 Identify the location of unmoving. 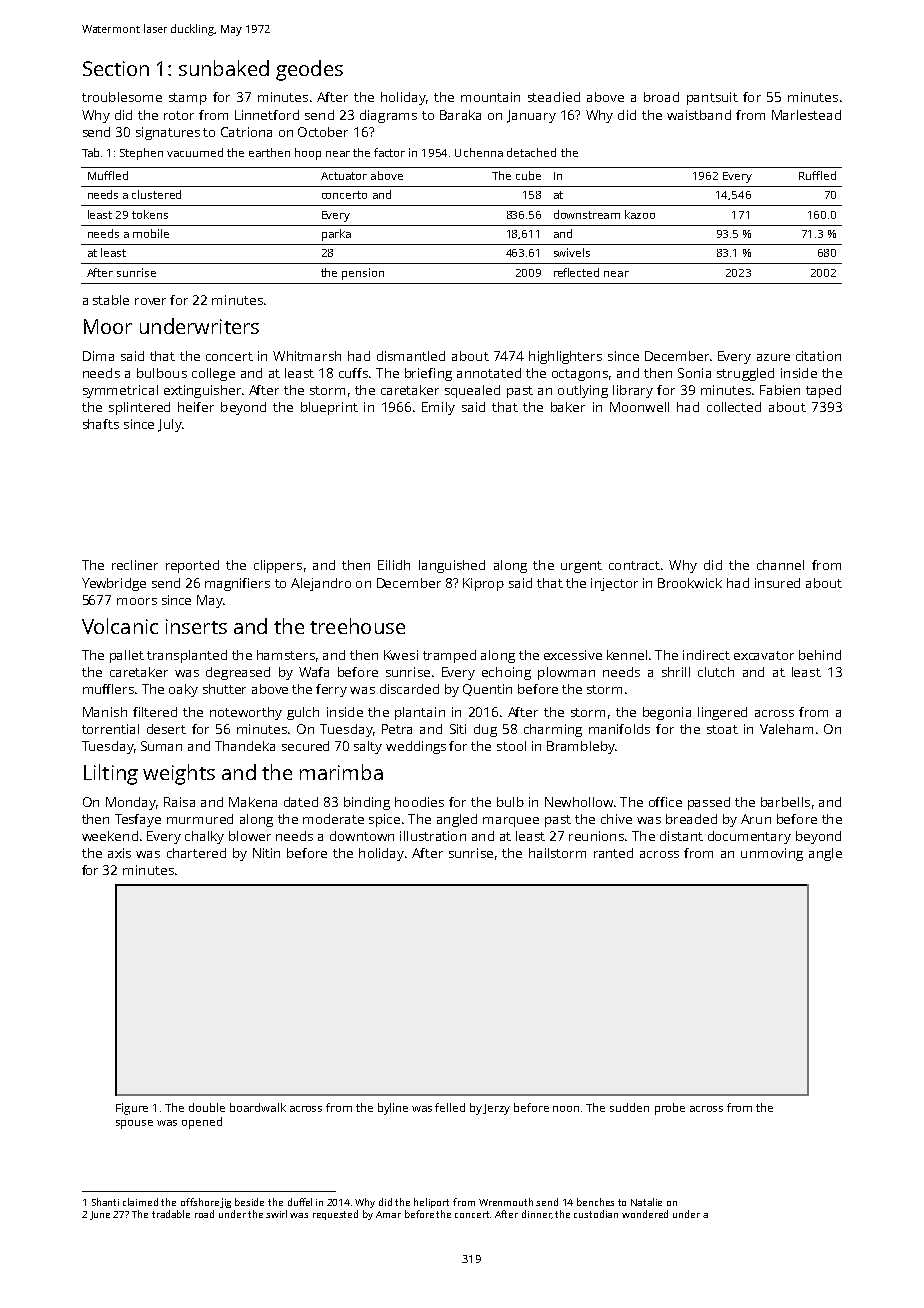
(772, 854).
